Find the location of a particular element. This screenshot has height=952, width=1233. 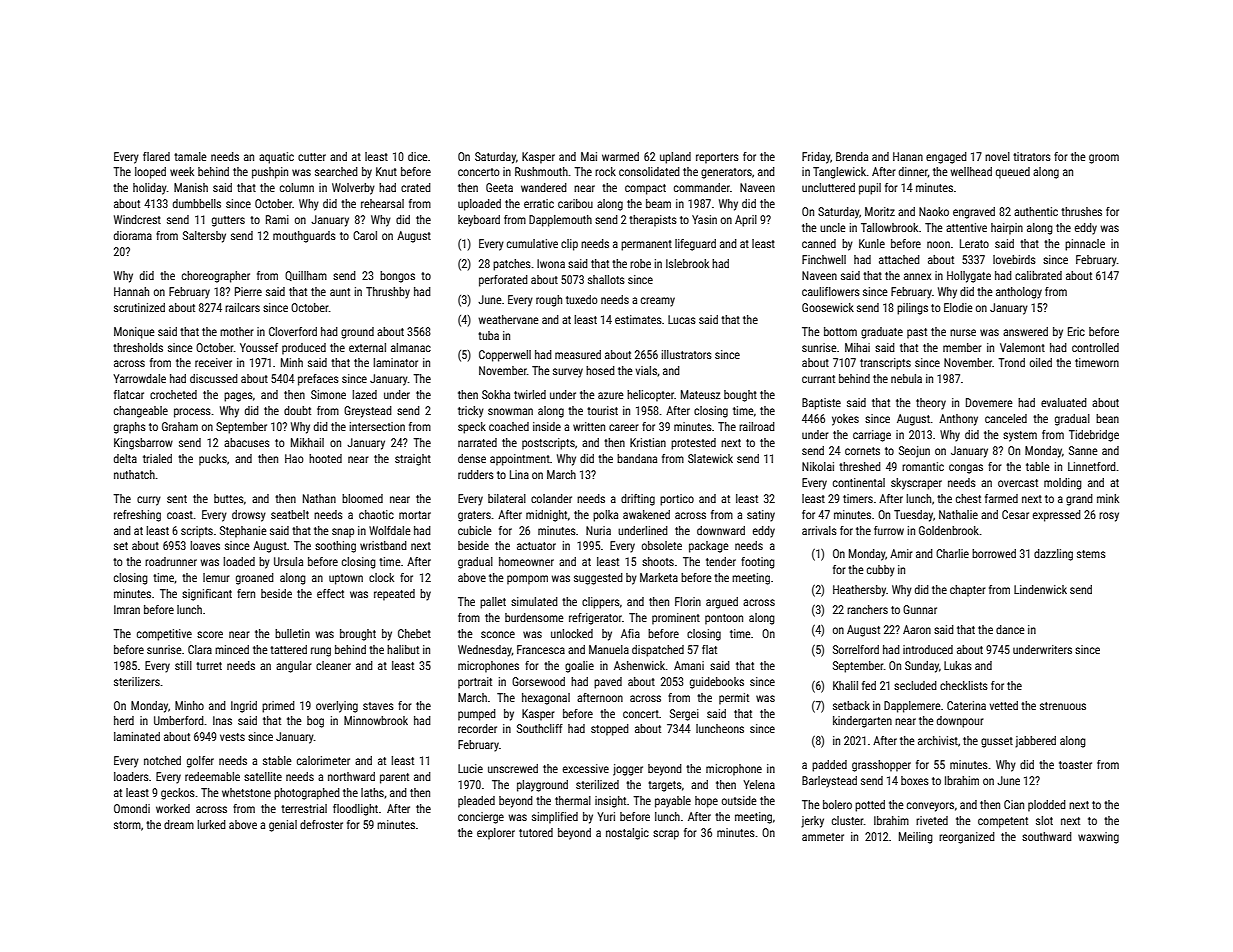

shallots is located at coordinates (606, 279).
